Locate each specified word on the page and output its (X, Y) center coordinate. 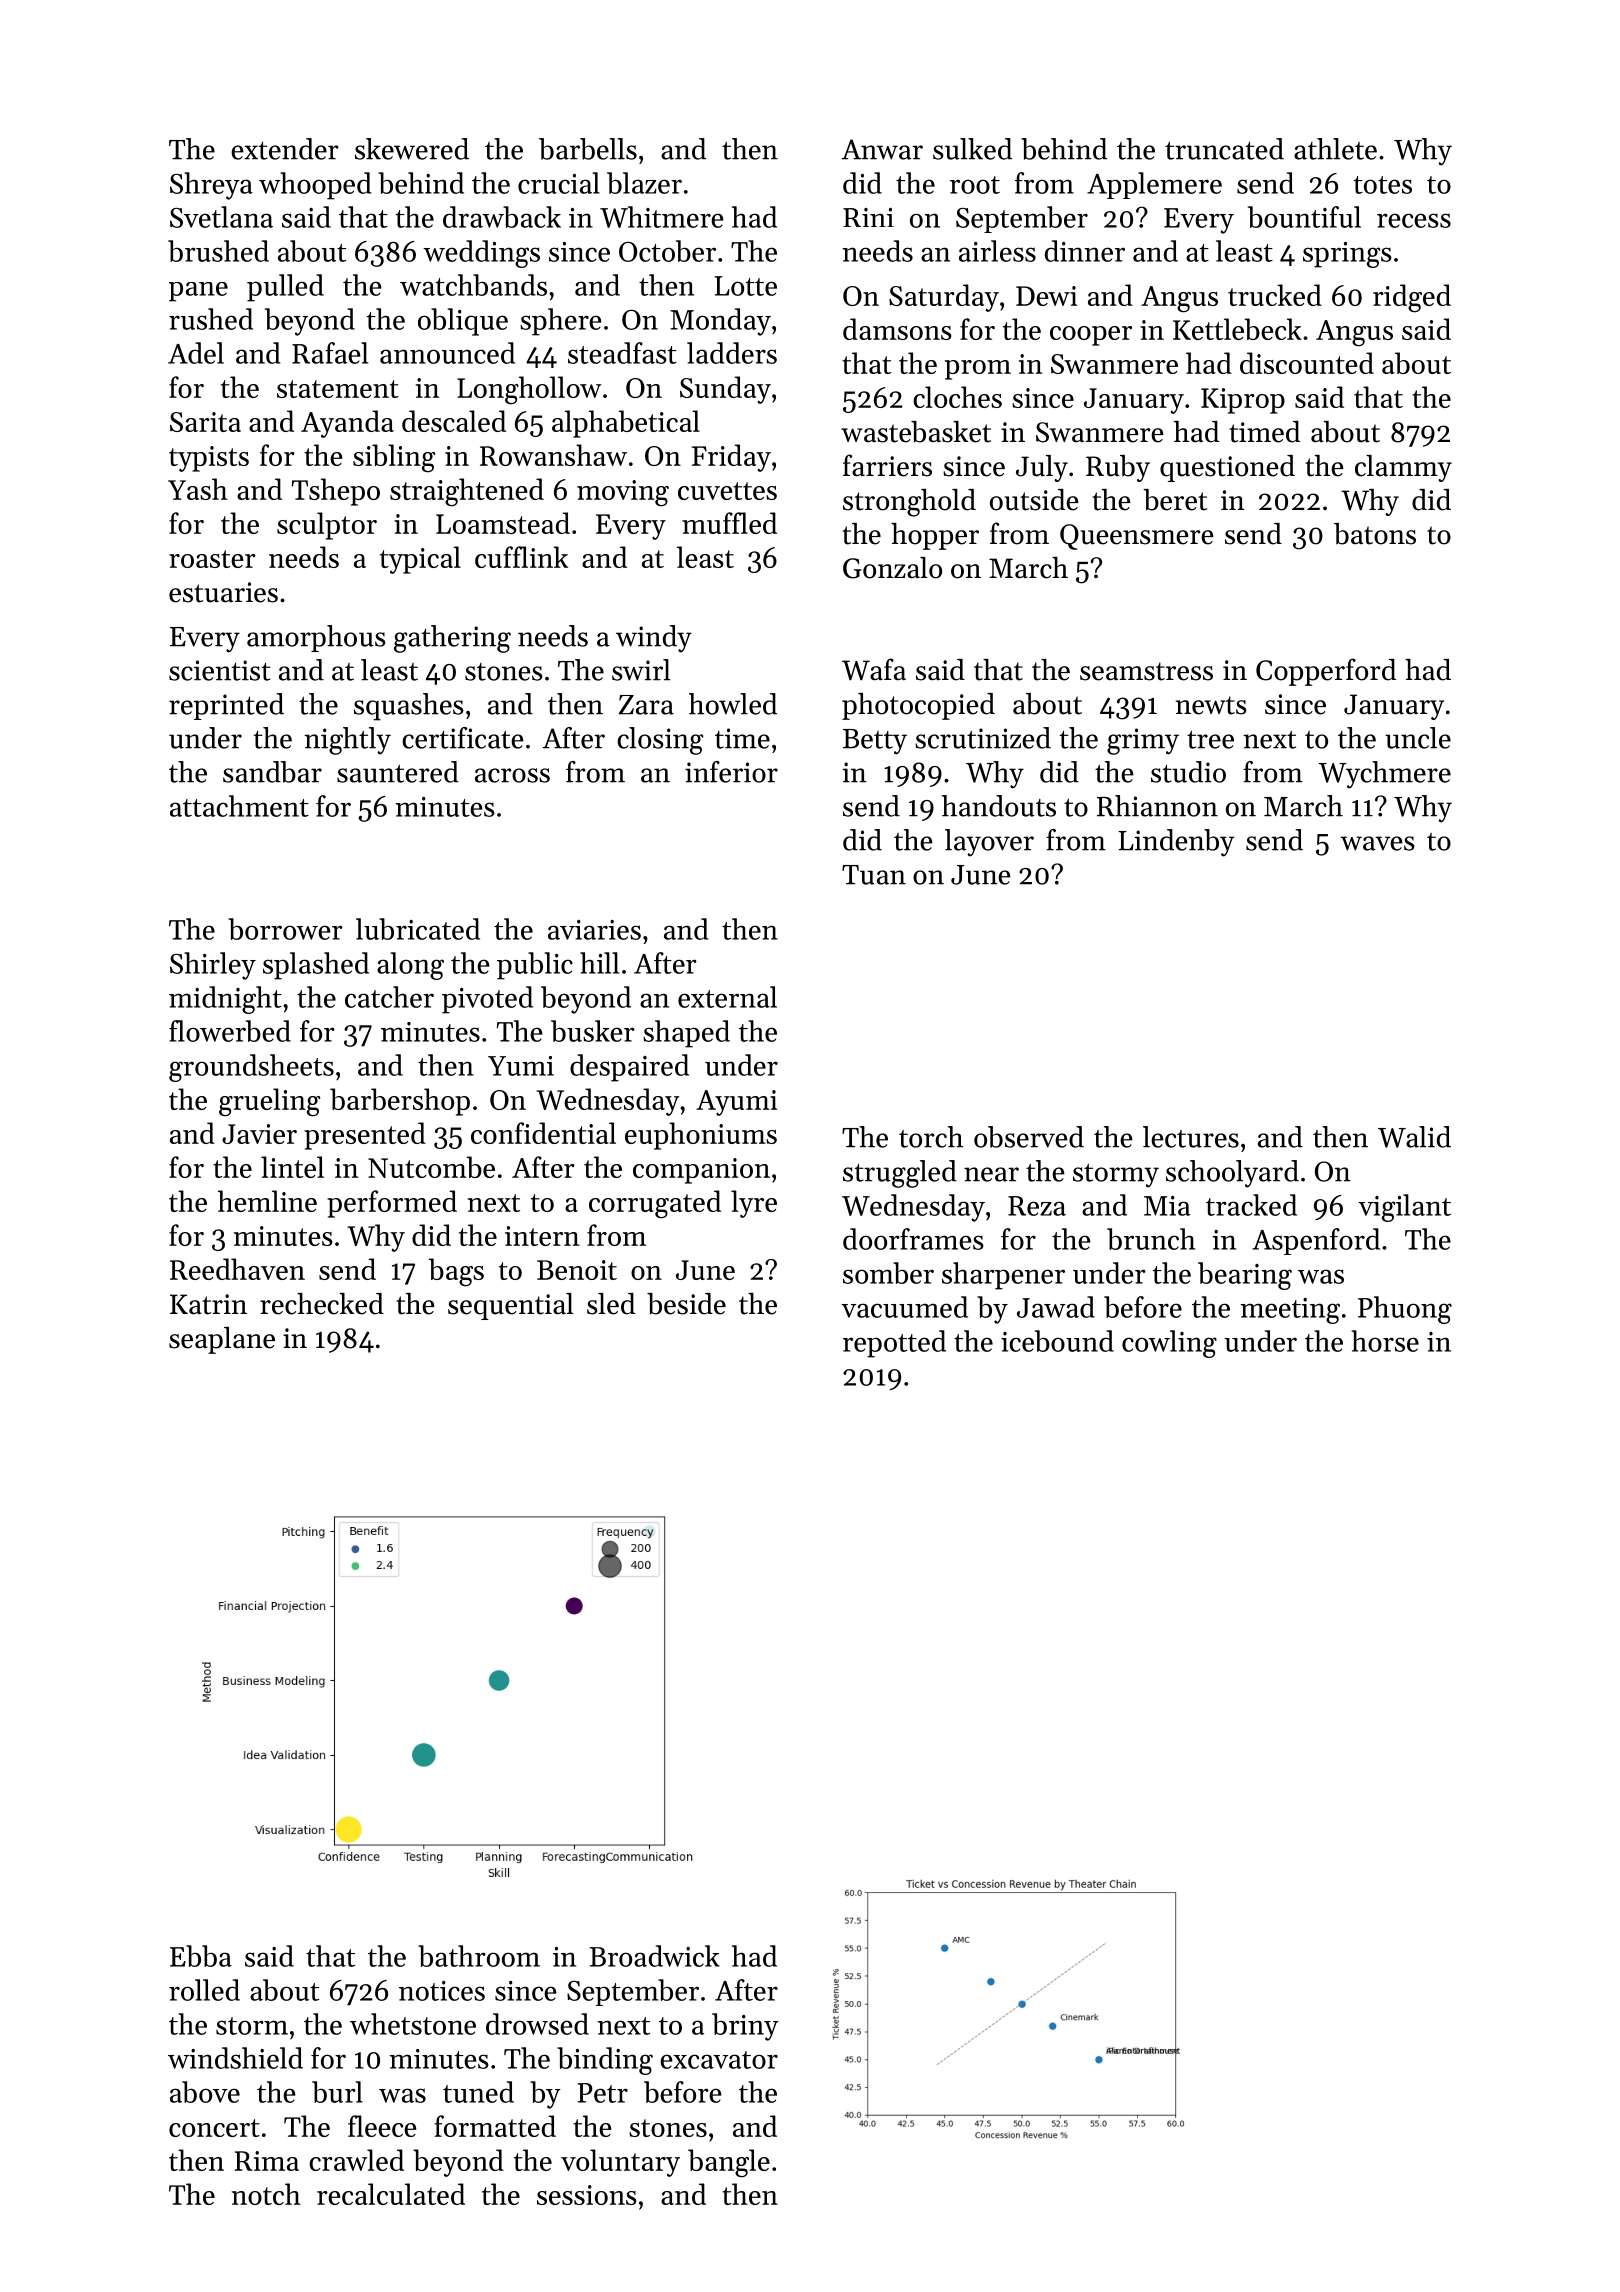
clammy (1403, 468)
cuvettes (727, 491)
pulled (285, 288)
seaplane (222, 1340)
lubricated (418, 929)
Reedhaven (237, 1269)
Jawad (1056, 1307)
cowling (1169, 1344)
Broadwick (654, 1956)
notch (266, 2194)
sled (611, 1304)
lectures (1191, 1137)
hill (599, 963)
